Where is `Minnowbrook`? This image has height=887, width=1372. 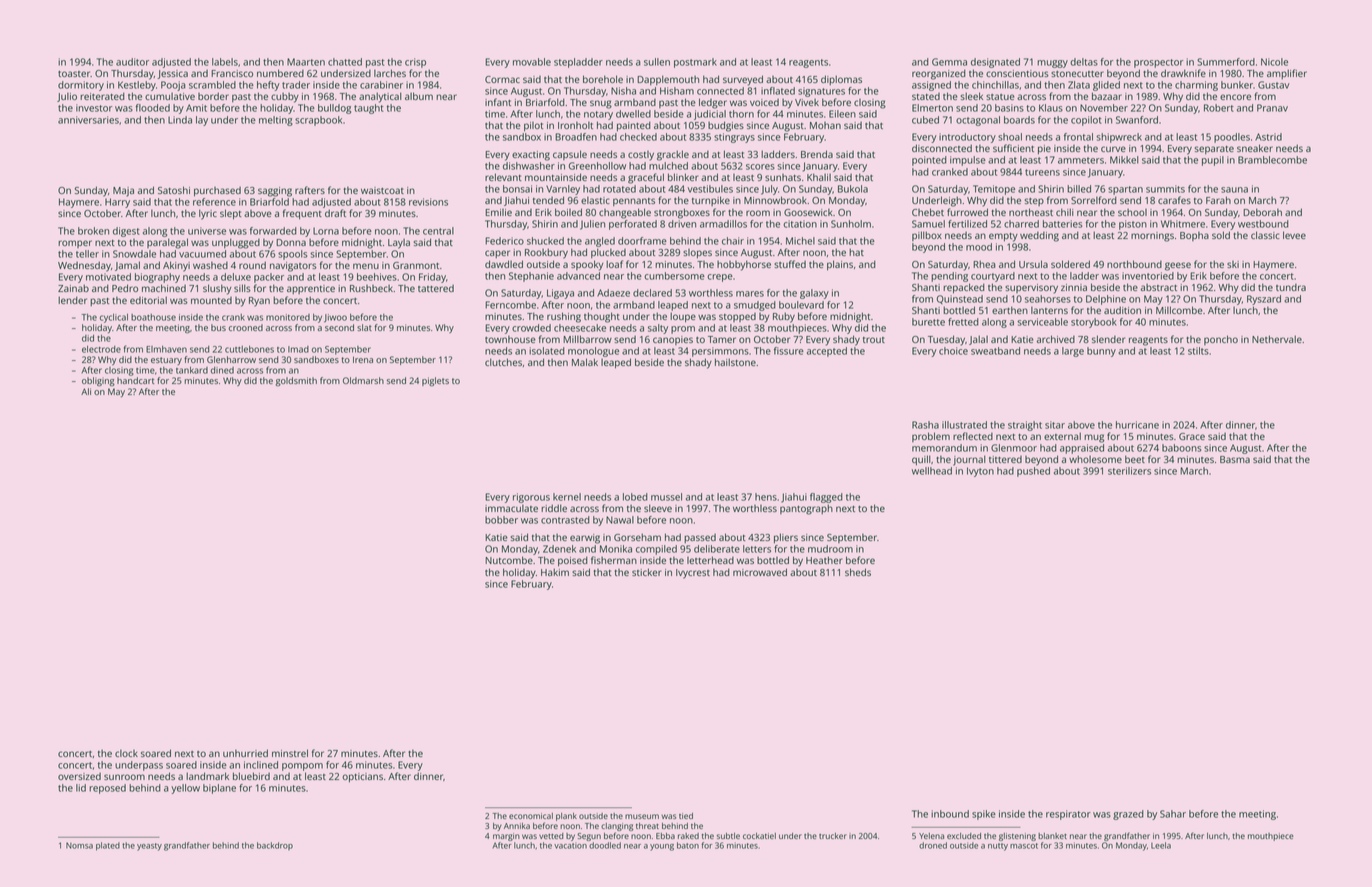 Minnowbrook is located at coordinates (775, 200).
